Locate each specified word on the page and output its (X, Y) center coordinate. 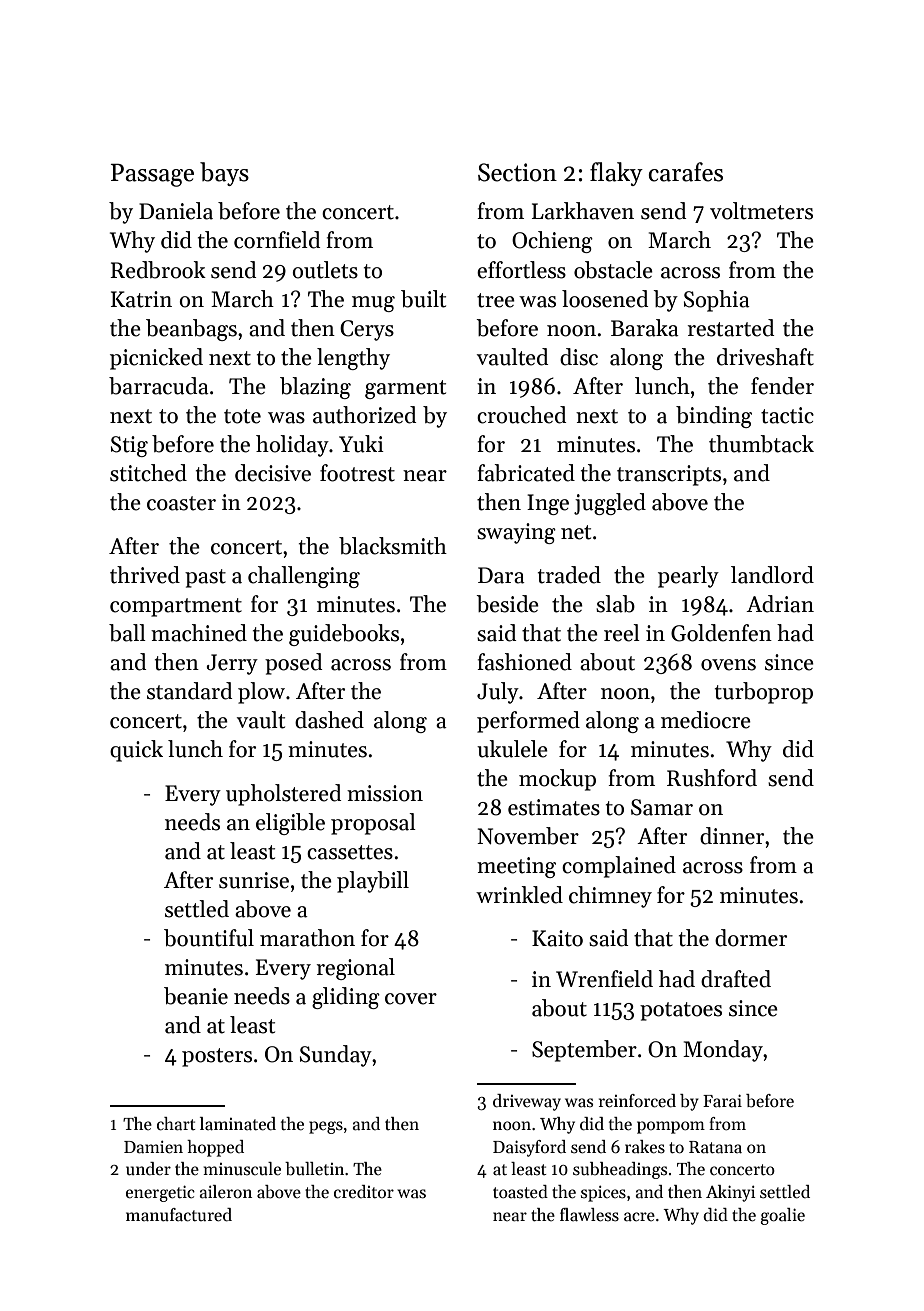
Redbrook (158, 270)
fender (782, 386)
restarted (731, 328)
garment (405, 389)
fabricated (526, 473)
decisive (273, 473)
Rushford (712, 778)
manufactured (179, 1215)
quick (136, 751)
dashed (329, 720)
